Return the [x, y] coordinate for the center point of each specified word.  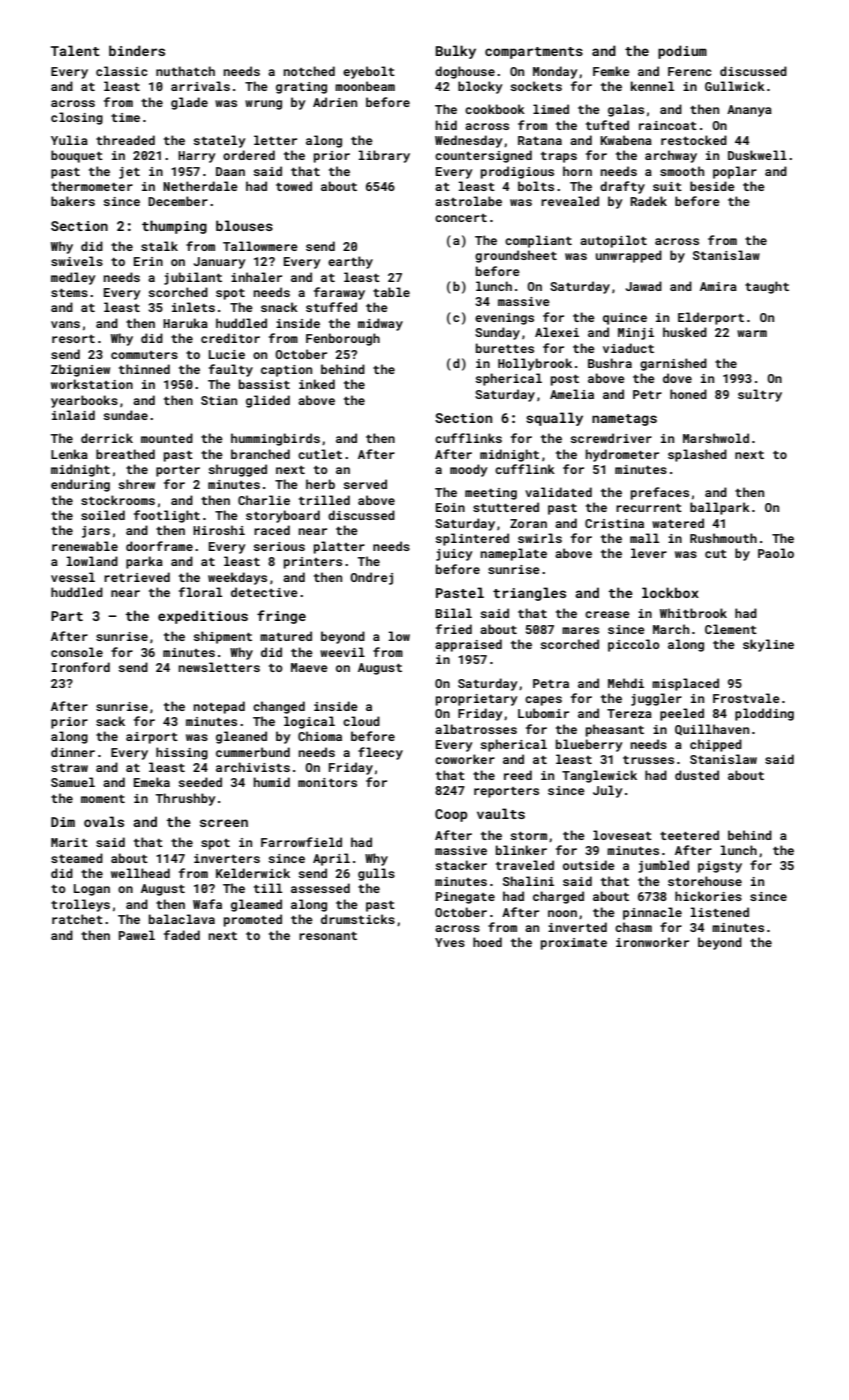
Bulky [456, 52]
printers [313, 563]
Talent [75, 50]
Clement [731, 629]
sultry [760, 395]
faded [182, 935]
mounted [167, 438]
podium [682, 52]
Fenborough [343, 339]
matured [286, 636]
